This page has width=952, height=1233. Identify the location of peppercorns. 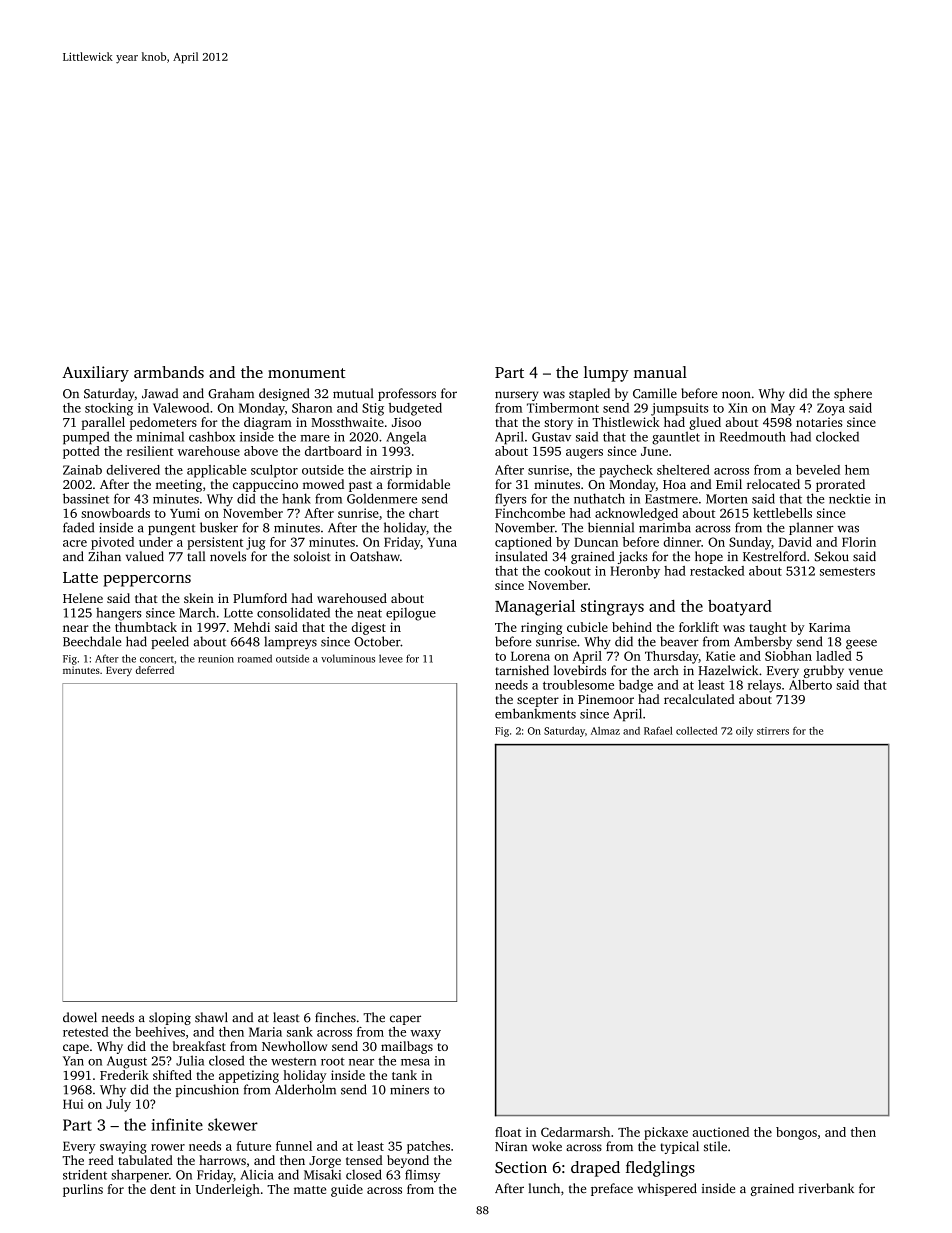
(147, 581).
